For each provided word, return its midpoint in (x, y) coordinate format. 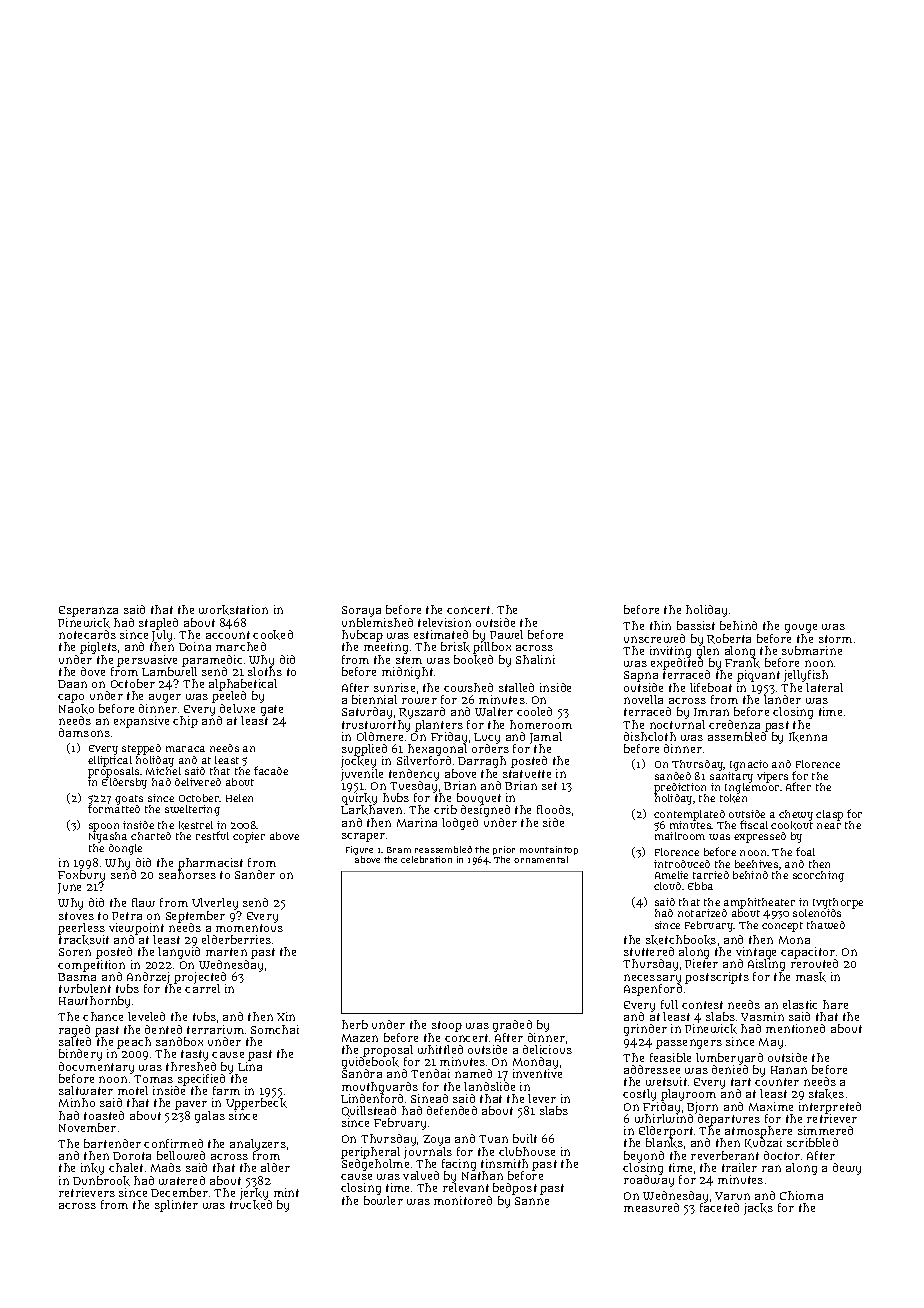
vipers (772, 777)
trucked (251, 1205)
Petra (127, 916)
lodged (460, 824)
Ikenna (808, 737)
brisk (455, 647)
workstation (233, 610)
